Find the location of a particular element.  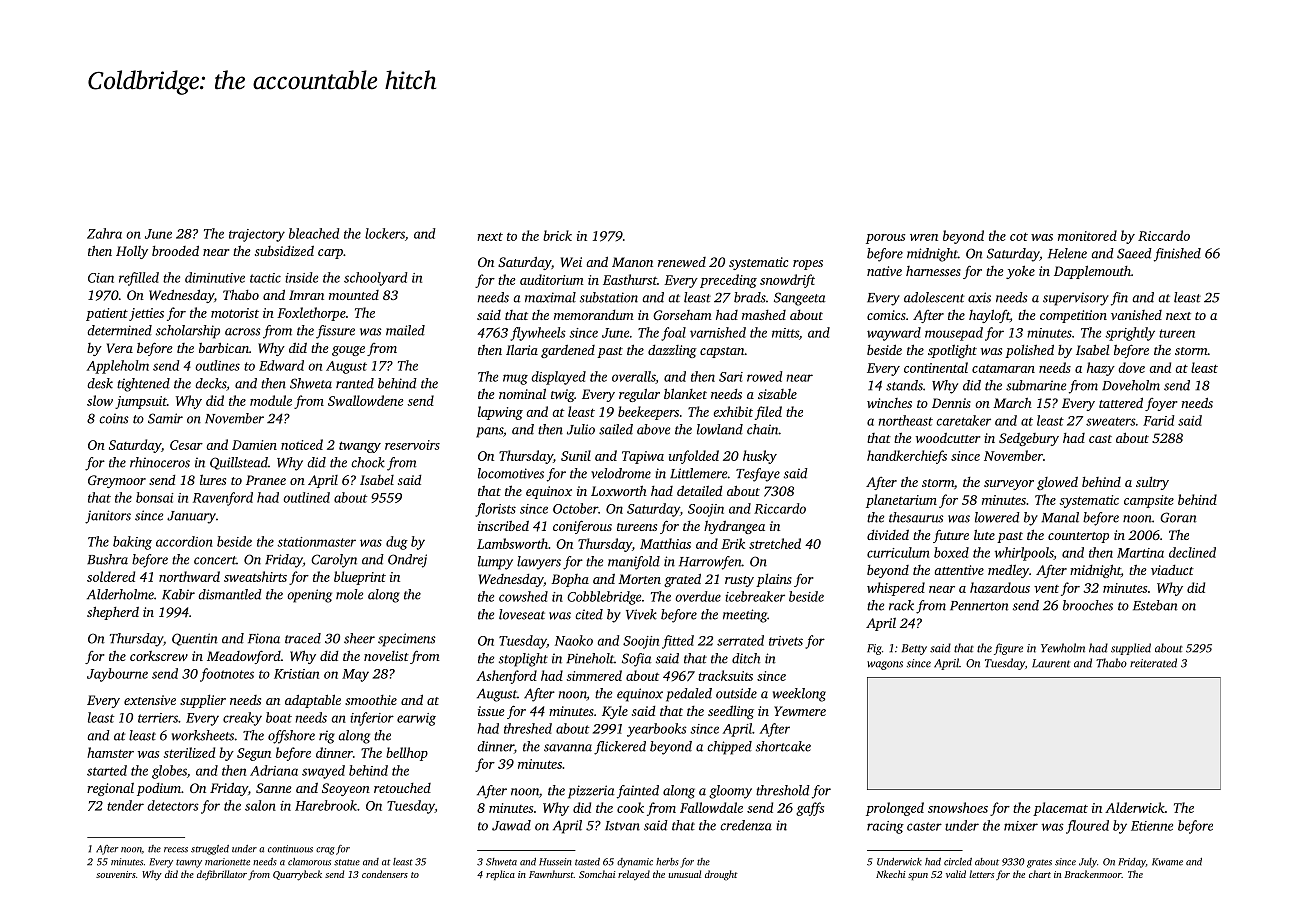

Esteban is located at coordinates (1155, 605).
